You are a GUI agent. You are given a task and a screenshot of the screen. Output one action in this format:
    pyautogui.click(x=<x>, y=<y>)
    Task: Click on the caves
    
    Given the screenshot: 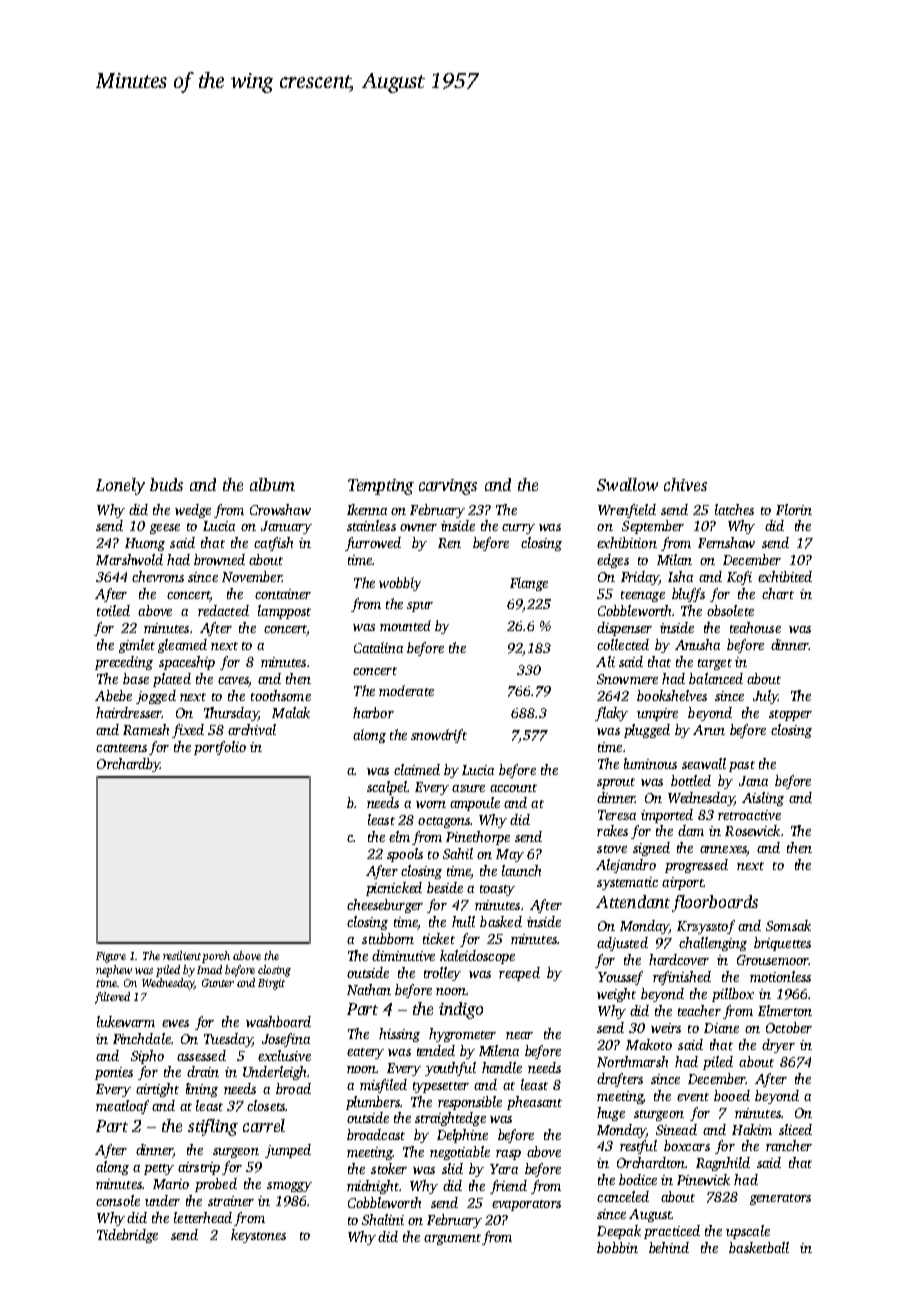 What is the action you would take?
    pyautogui.click(x=233, y=682)
